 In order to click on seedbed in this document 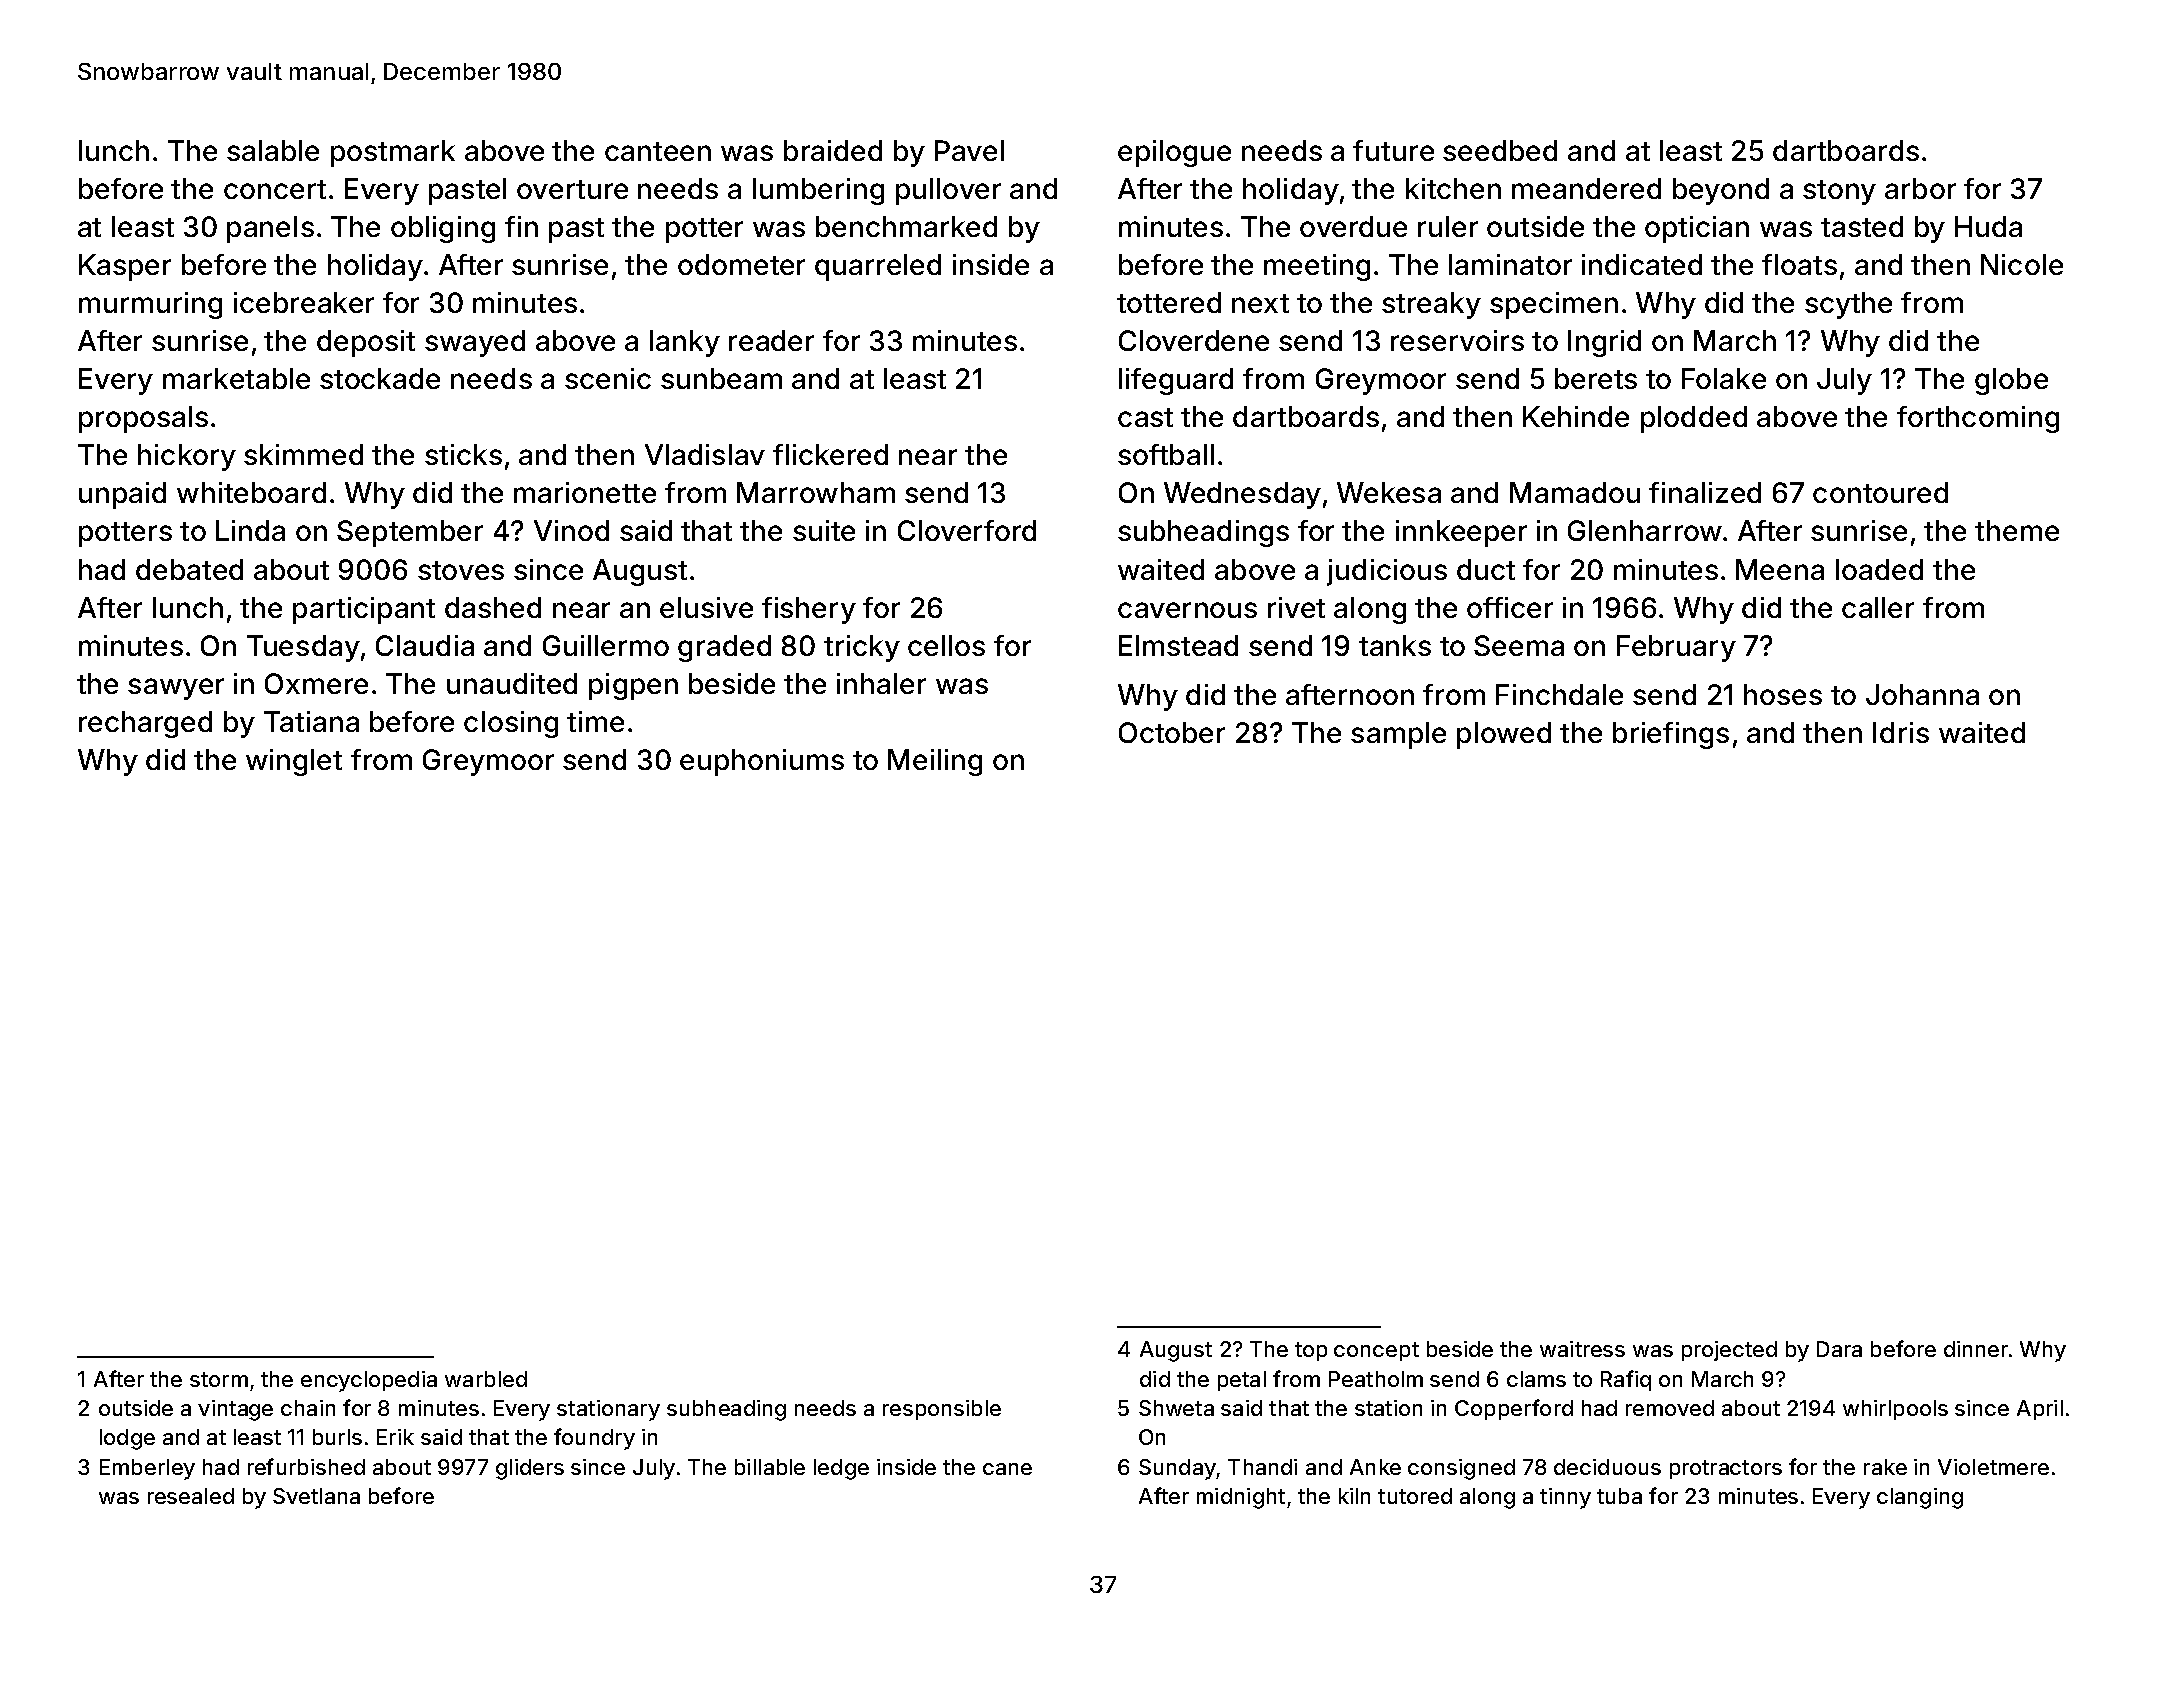, I will do `click(1500, 150)`.
